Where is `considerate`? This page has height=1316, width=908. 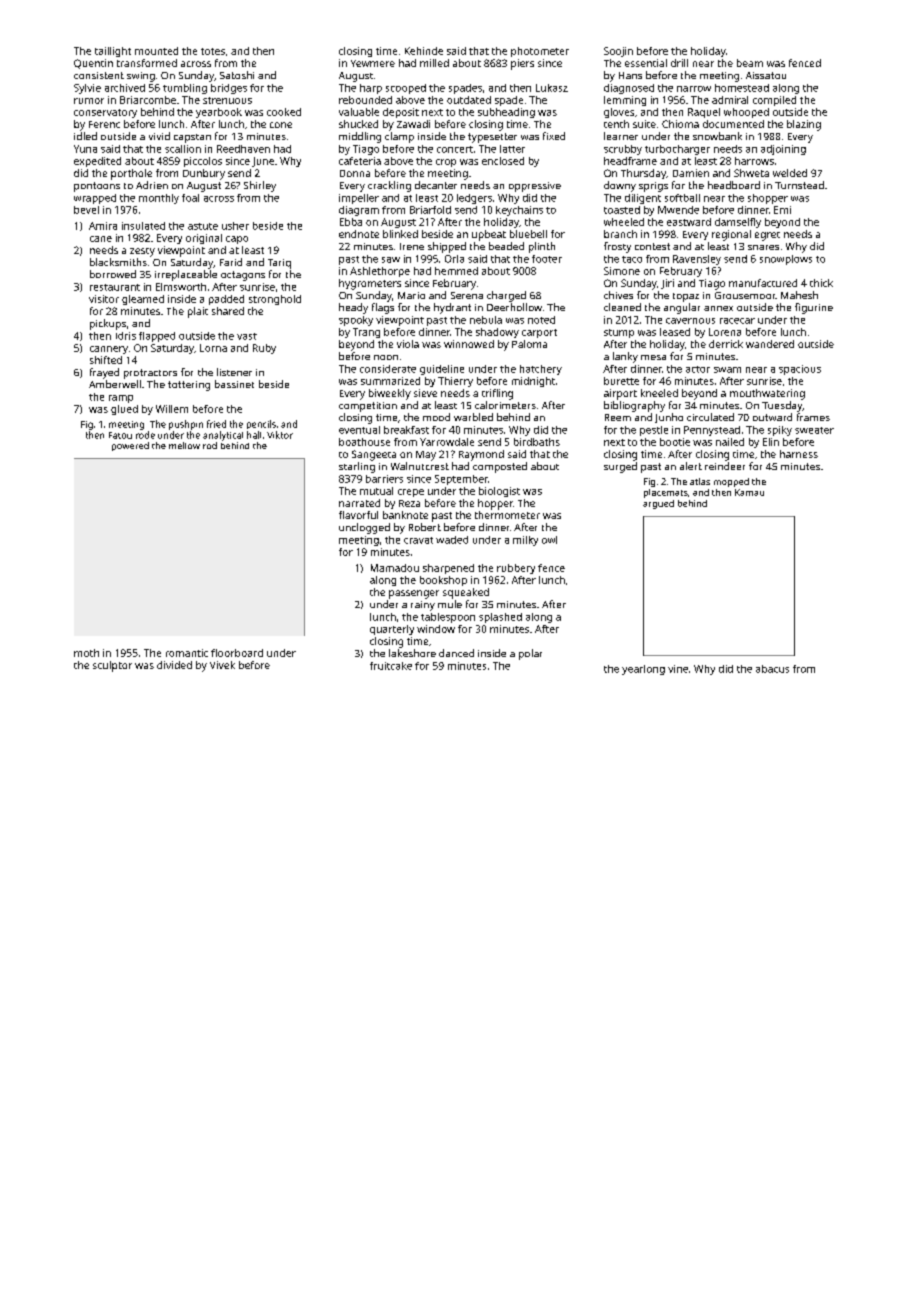 considerate is located at coordinates (388, 369).
